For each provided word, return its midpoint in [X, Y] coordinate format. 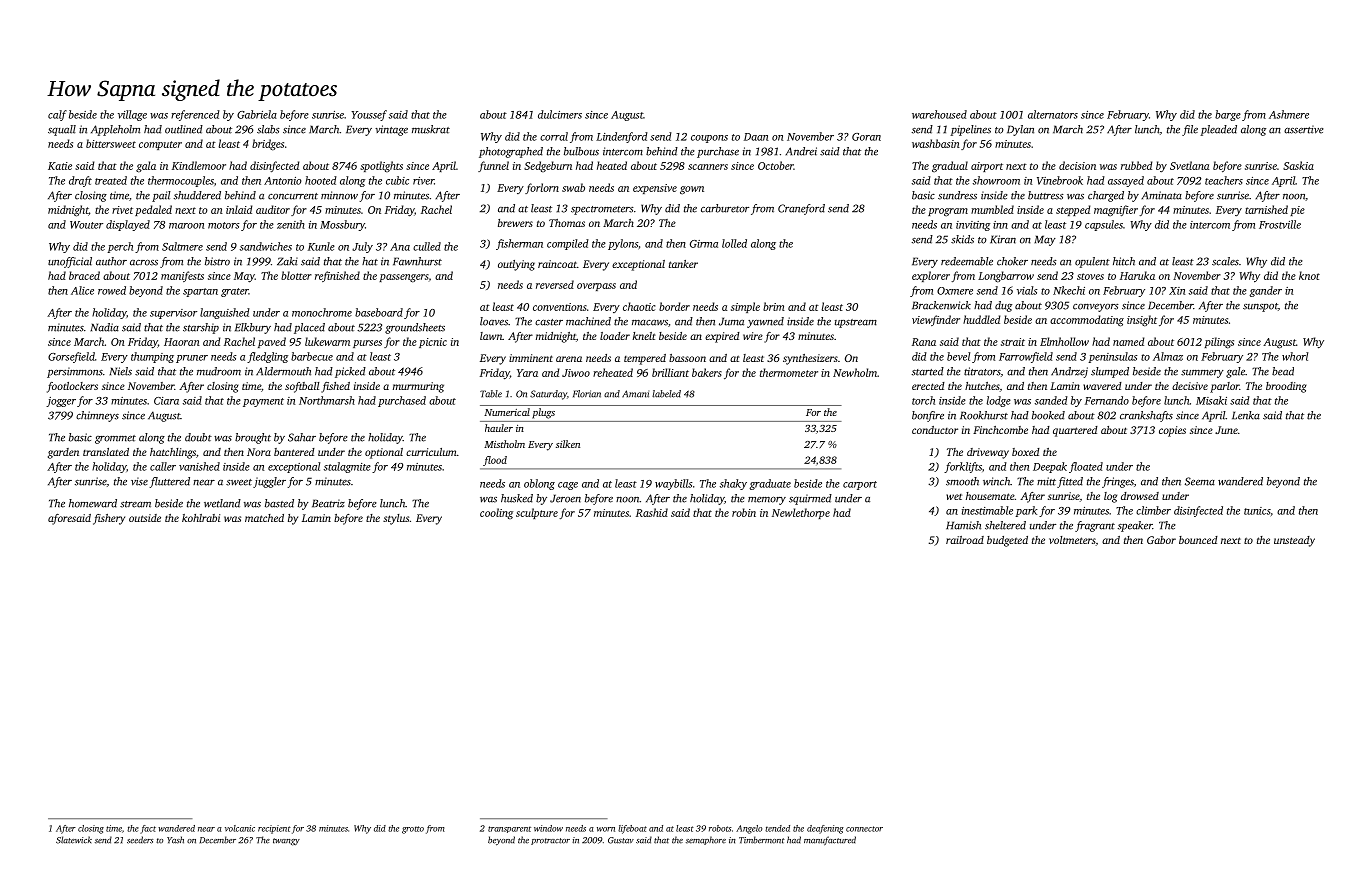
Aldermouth [283, 371]
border [674, 306]
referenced [195, 115]
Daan [756, 137]
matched [264, 518]
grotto [413, 830]
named [1128, 341]
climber [1153, 510]
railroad [965, 540]
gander [1265, 291]
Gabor [1161, 540]
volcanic [240, 828]
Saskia [1298, 165]
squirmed [810, 499]
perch [120, 247]
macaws [650, 323]
